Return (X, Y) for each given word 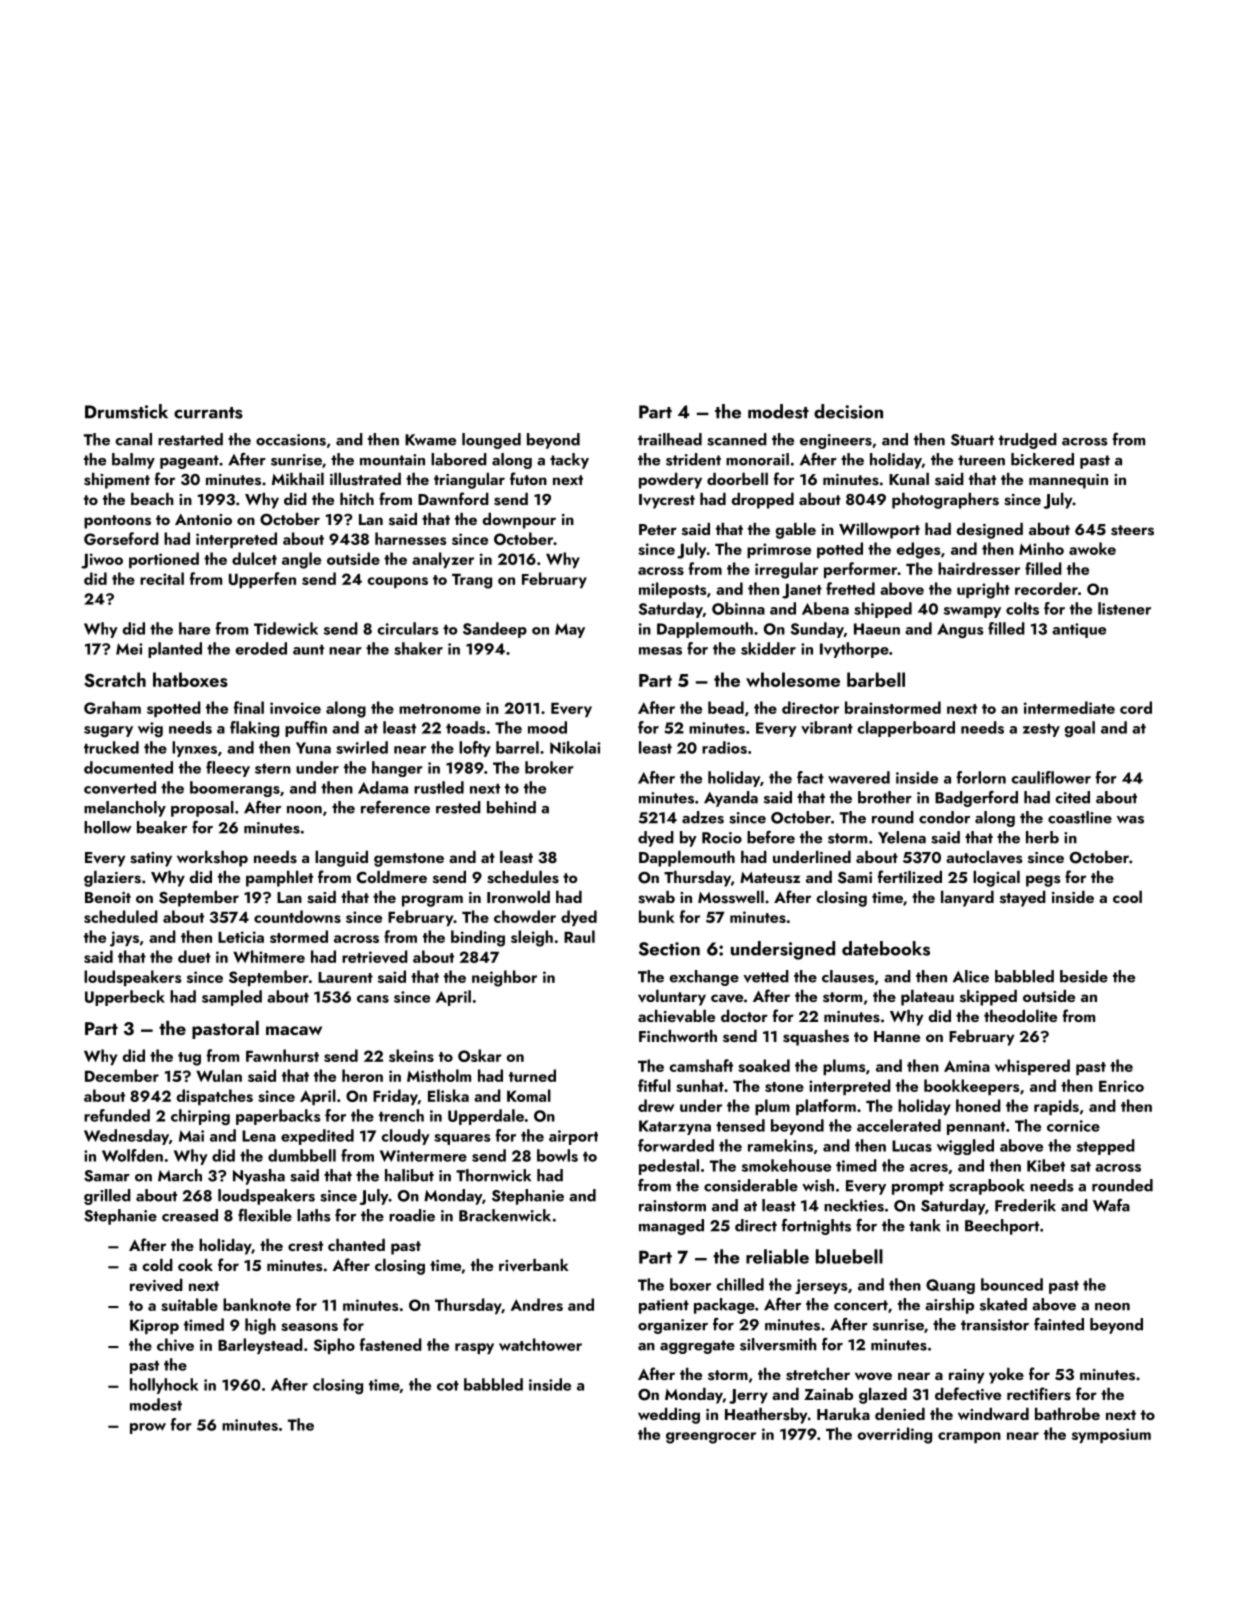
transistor (995, 1325)
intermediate (1069, 707)
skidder (768, 648)
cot (448, 1386)
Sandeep (495, 630)
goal (1080, 729)
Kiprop (154, 1326)
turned (532, 1075)
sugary (108, 731)
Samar (107, 1176)
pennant (976, 1128)
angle (301, 560)
